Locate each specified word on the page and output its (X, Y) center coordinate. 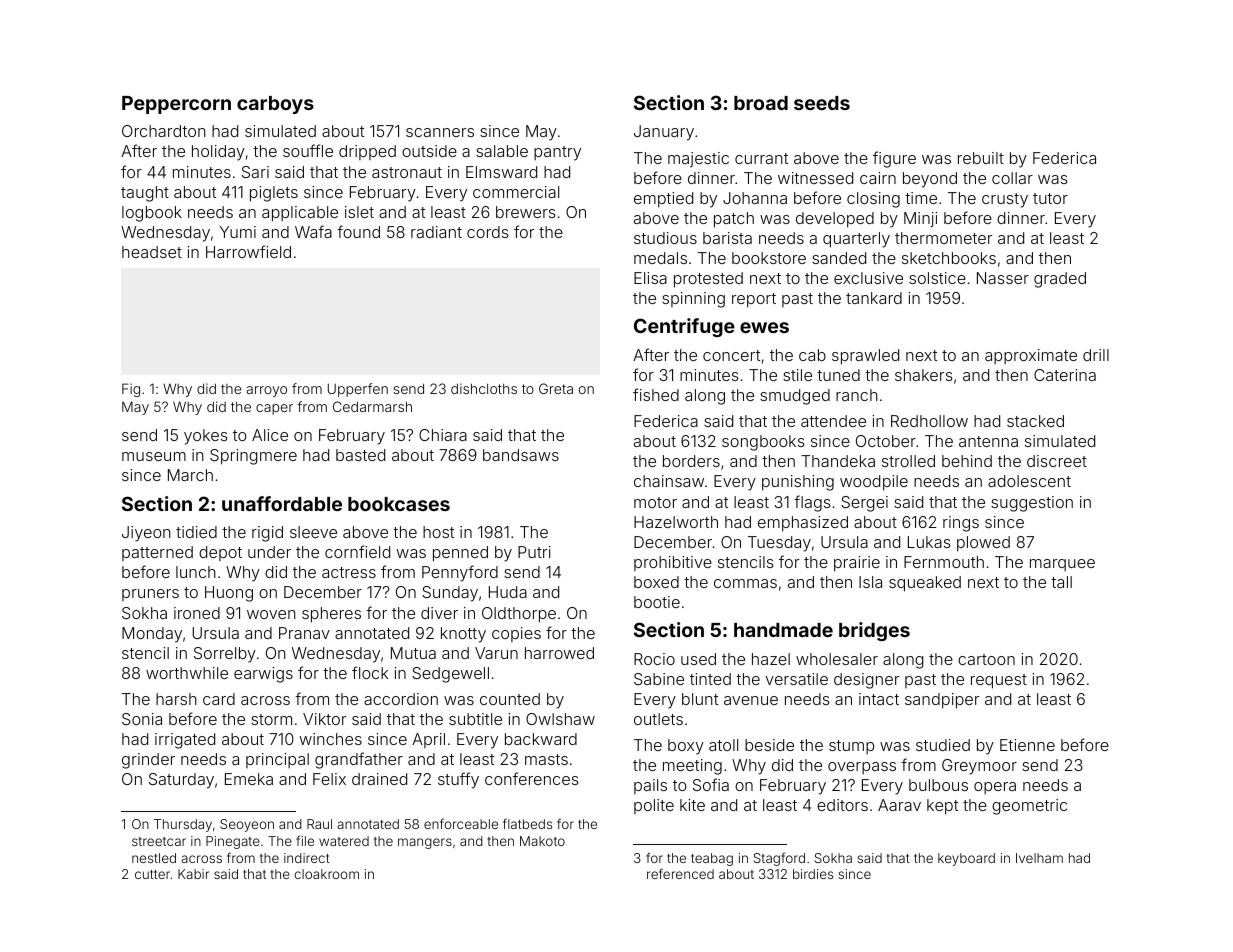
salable (502, 151)
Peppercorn (176, 105)
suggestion (1032, 504)
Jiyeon (146, 534)
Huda (508, 592)
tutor (1050, 198)
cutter (152, 874)
